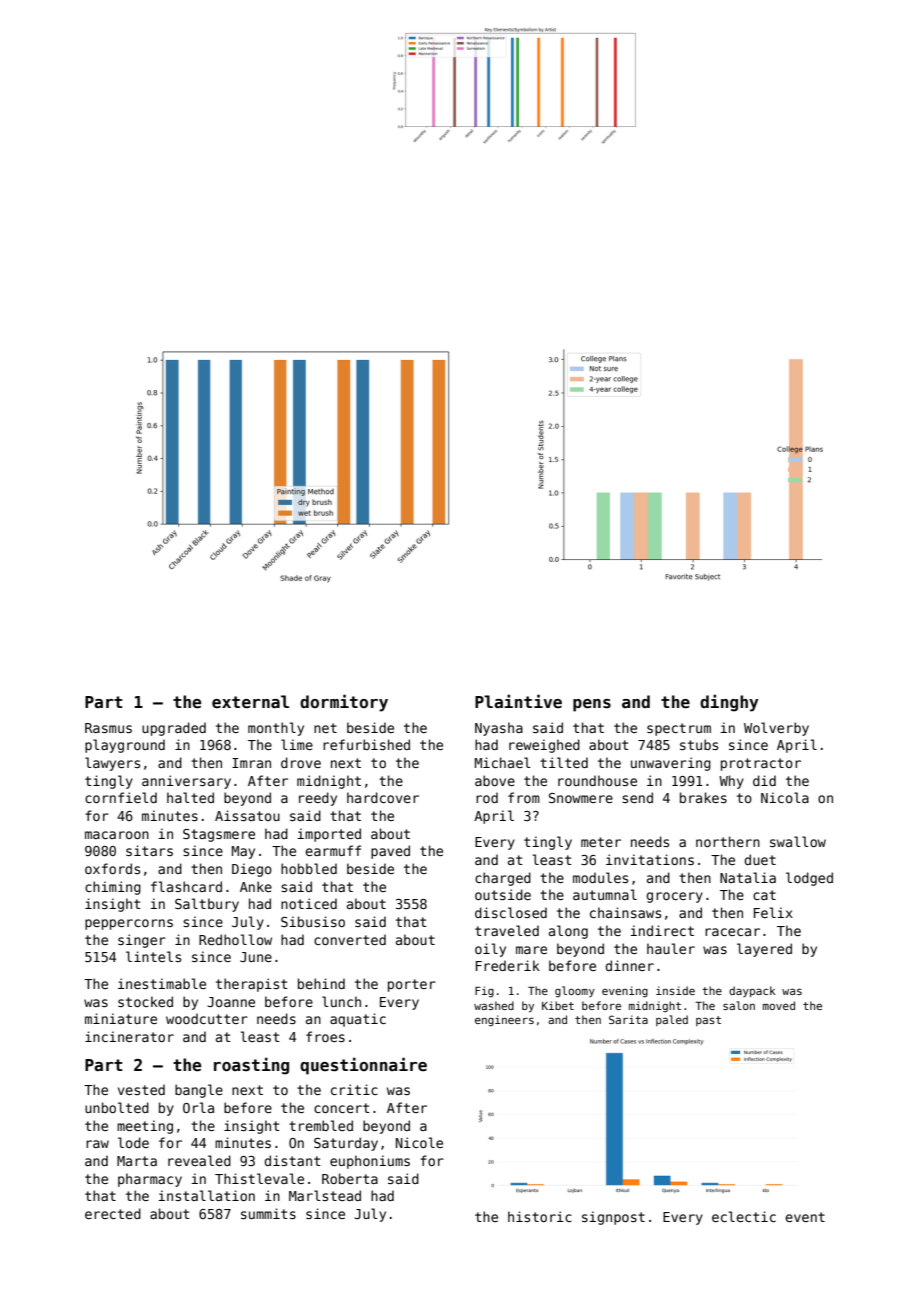  I want to click on dinghy, so click(729, 703).
